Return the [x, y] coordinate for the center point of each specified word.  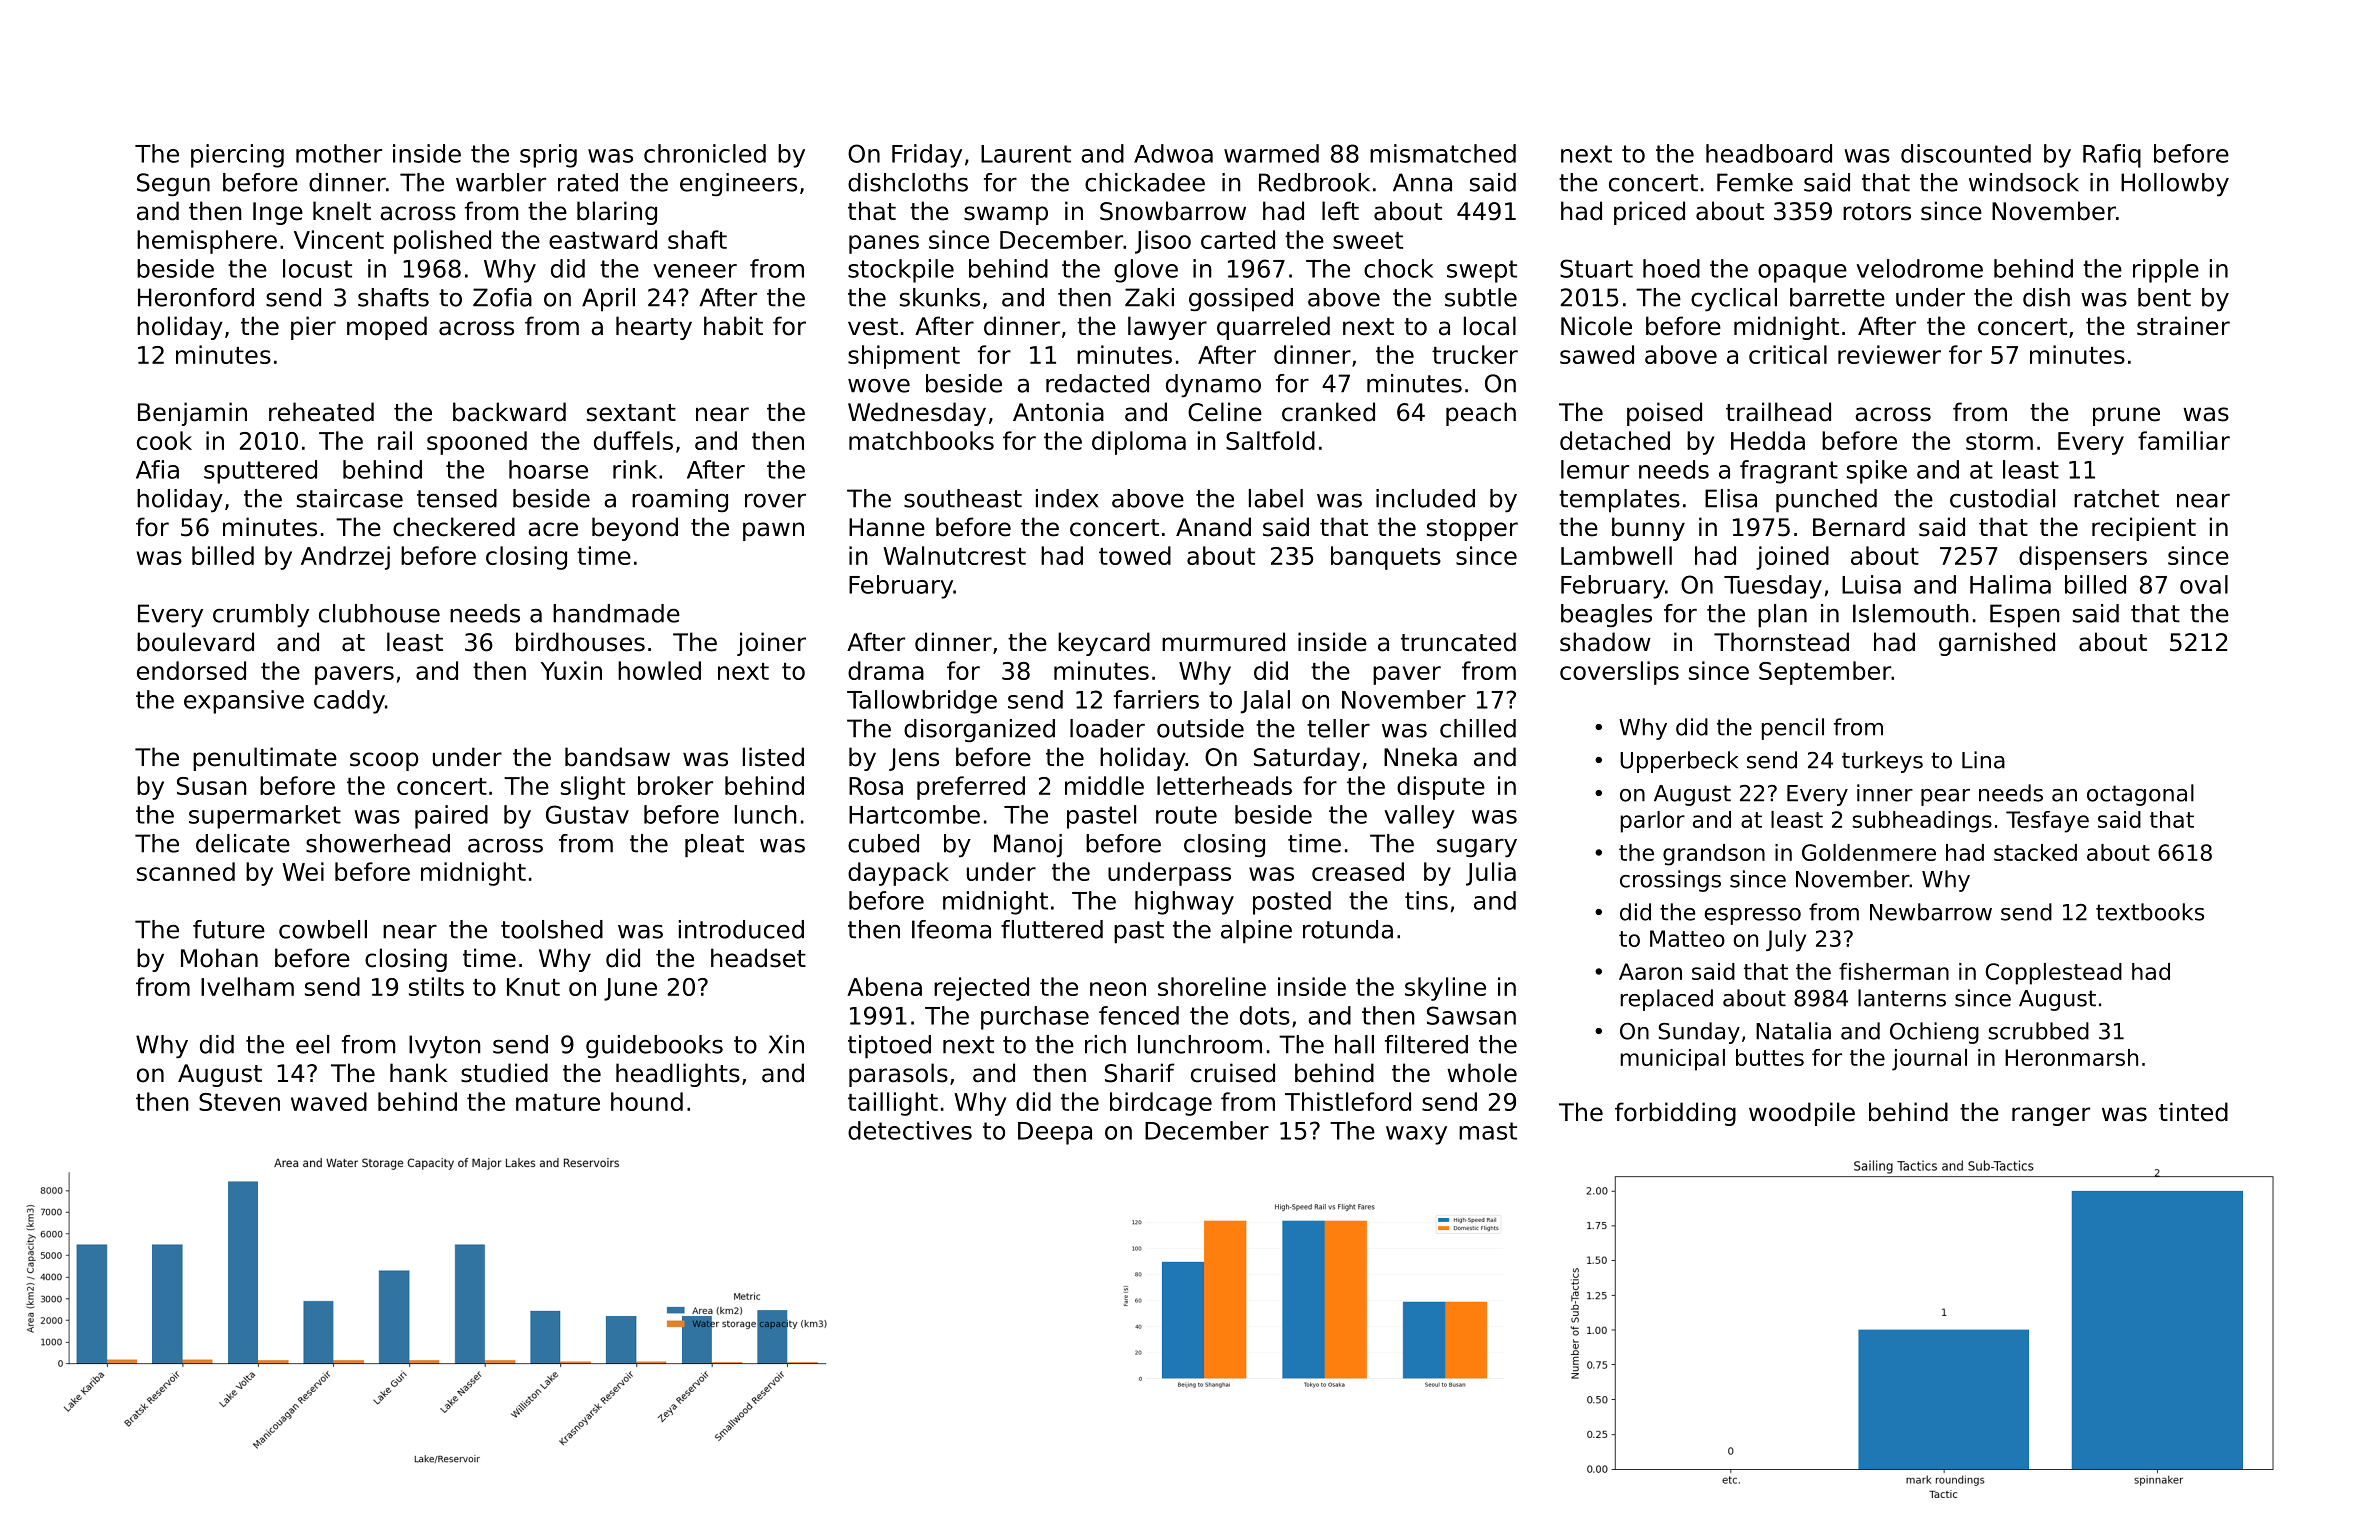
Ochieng [1934, 1033]
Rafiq [2112, 156]
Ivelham [247, 986]
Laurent [1026, 154]
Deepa [1055, 1133]
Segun [173, 184]
